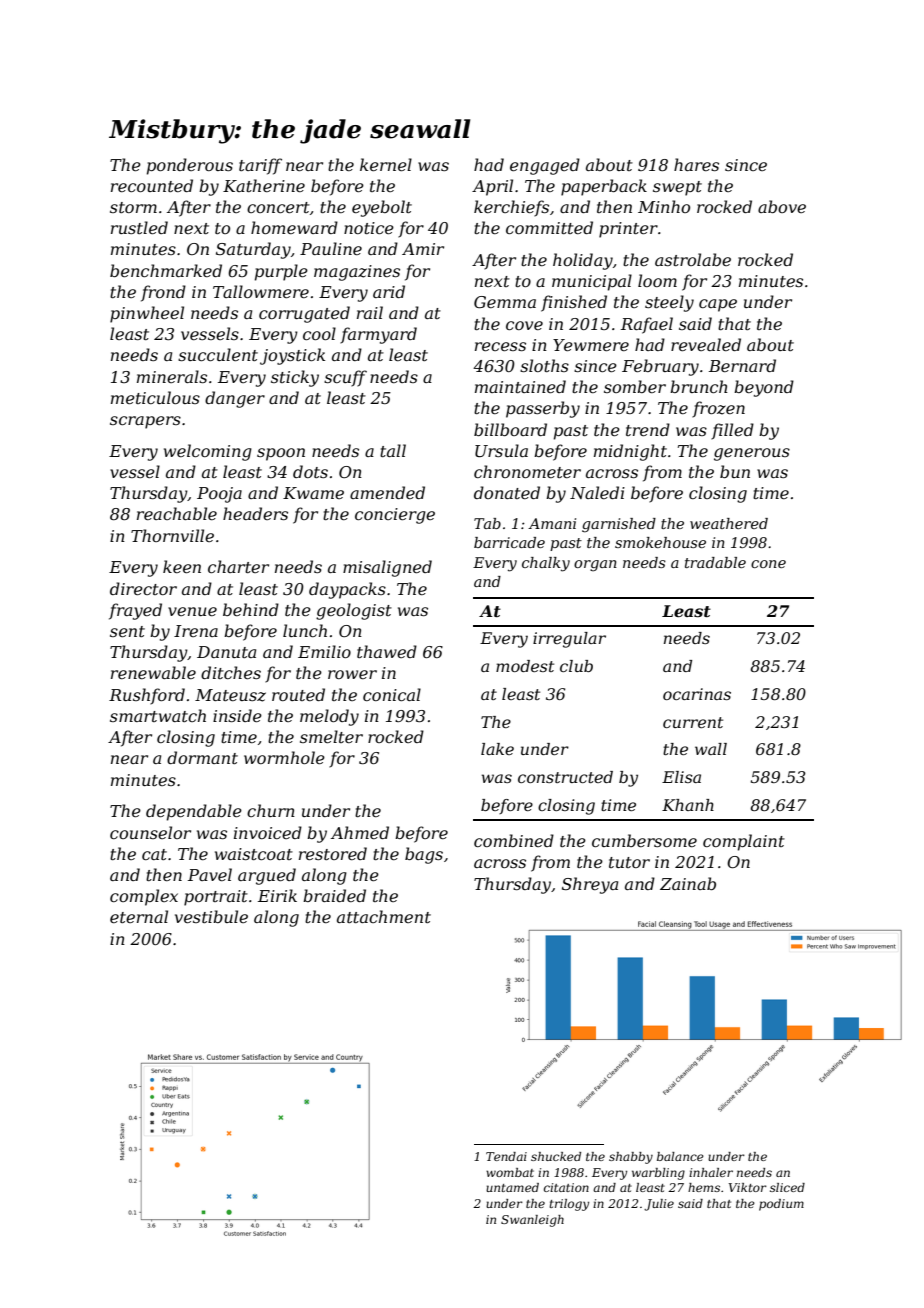 This image has width=924, height=1308. What do you see at coordinates (509, 542) in the image?
I see `barricade` at bounding box center [509, 542].
